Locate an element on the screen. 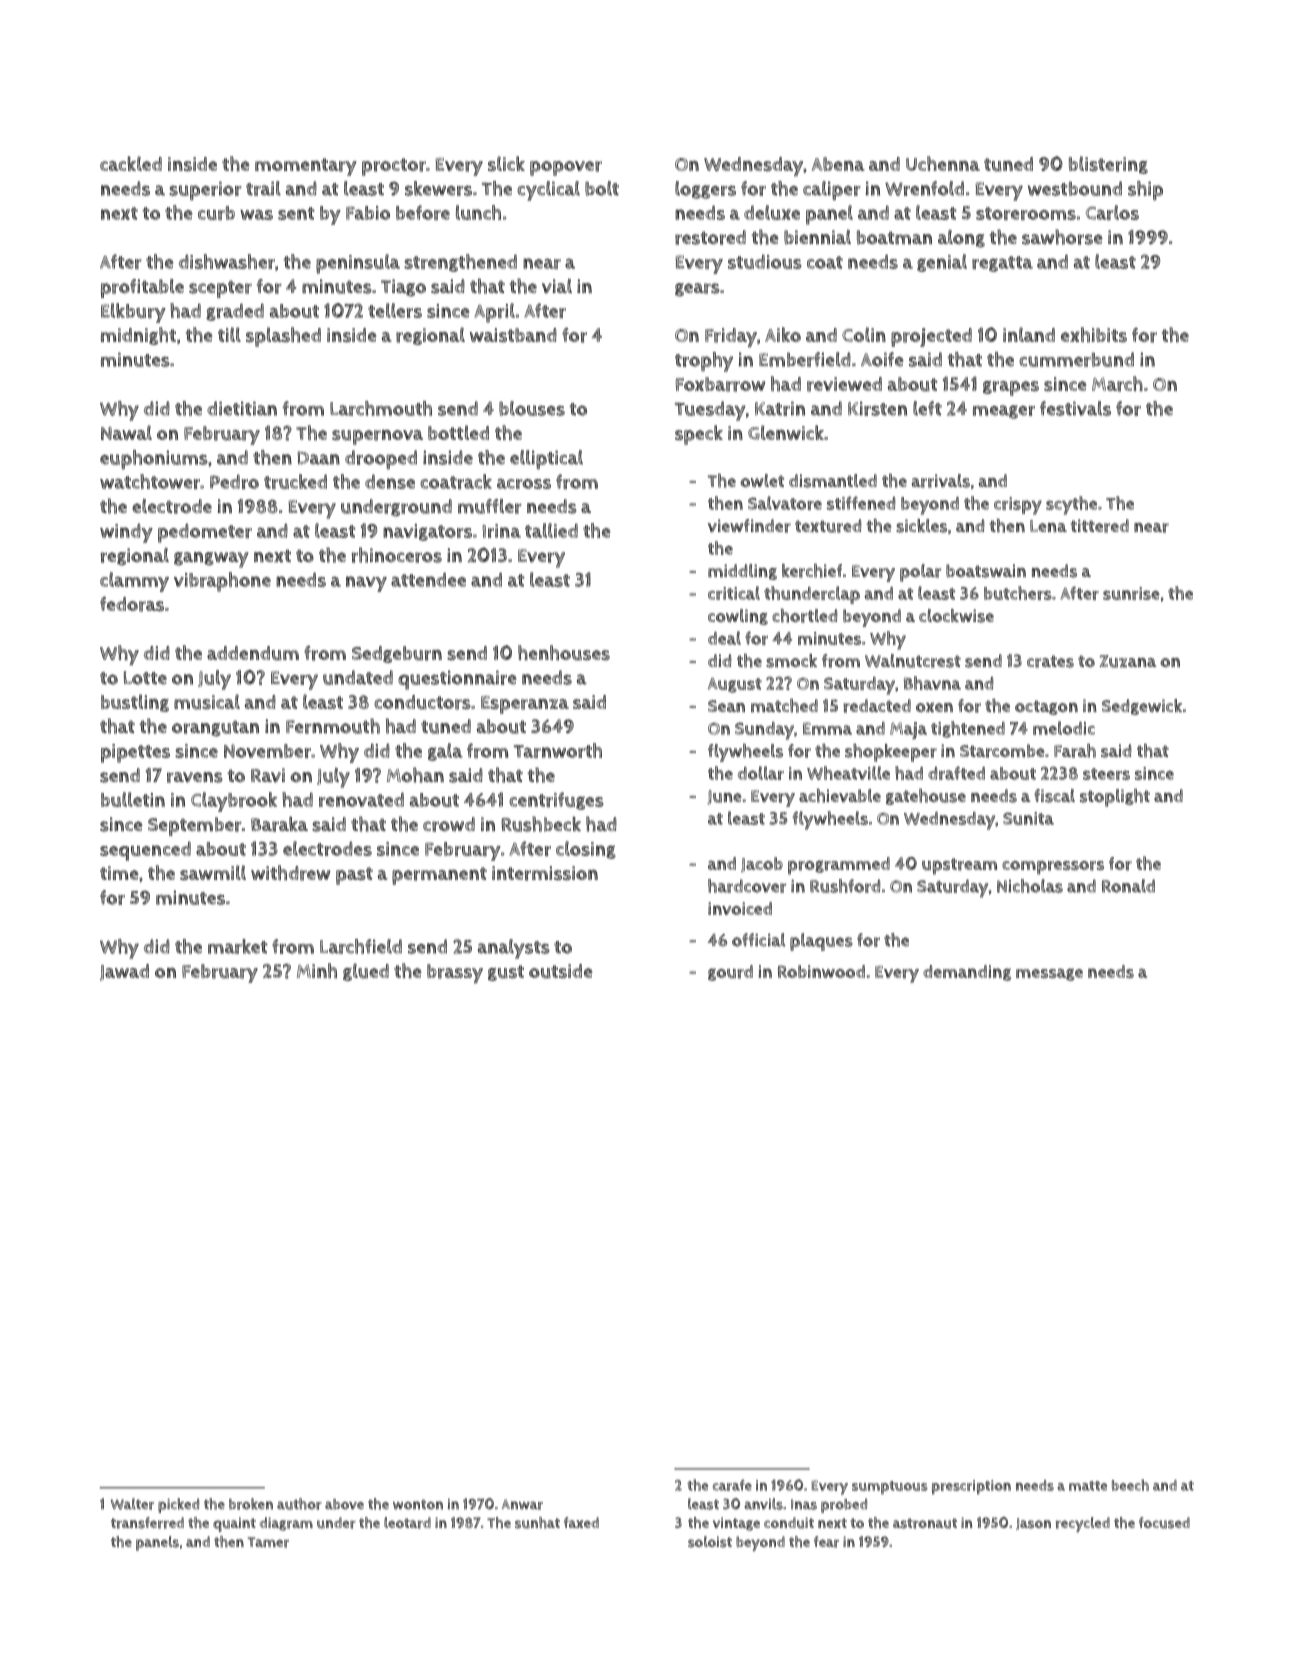 The height and width of the screenshot is (1675, 1294). Minh is located at coordinates (317, 970).
